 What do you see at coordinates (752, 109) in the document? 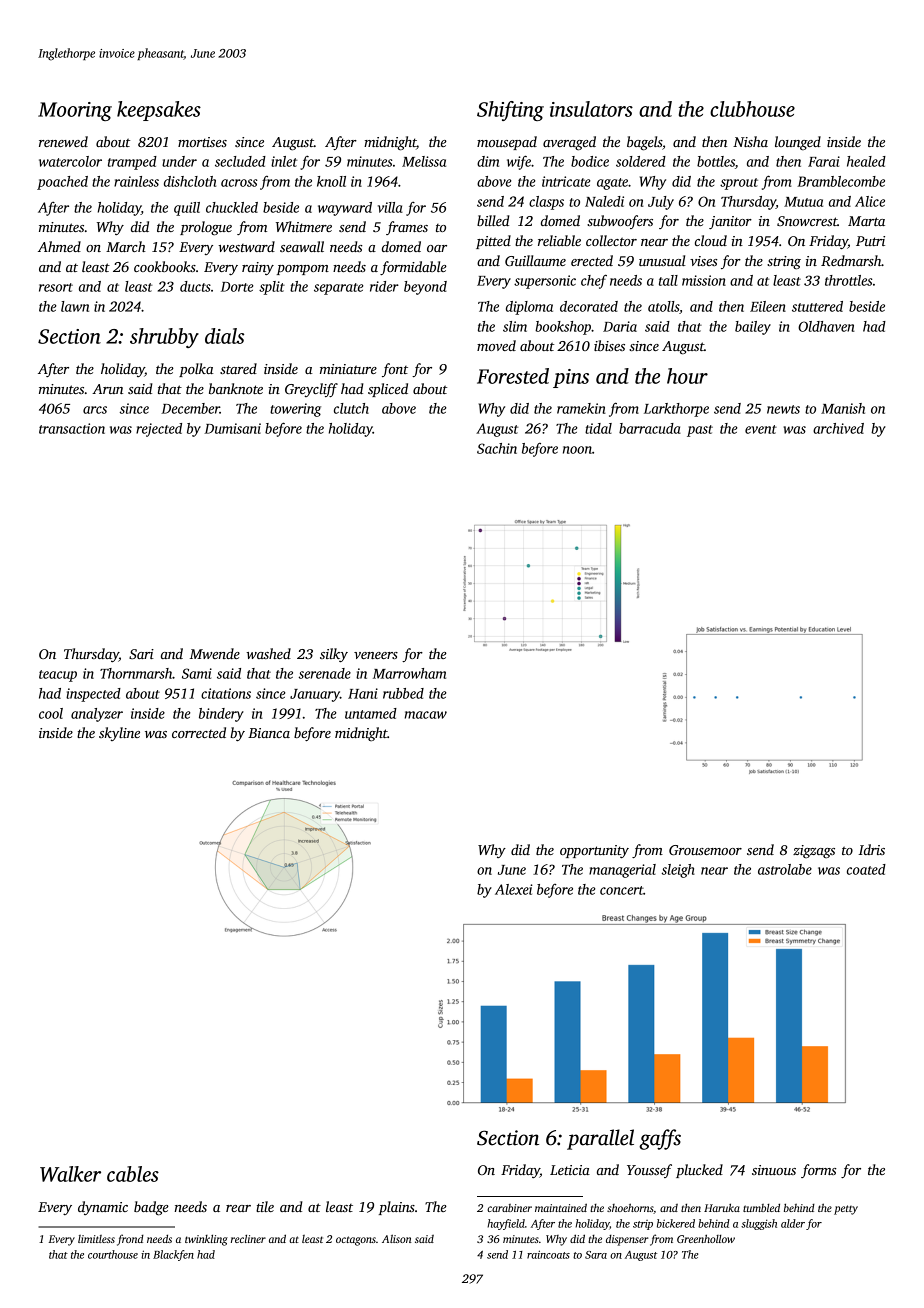
I see `clubhouse` at bounding box center [752, 109].
